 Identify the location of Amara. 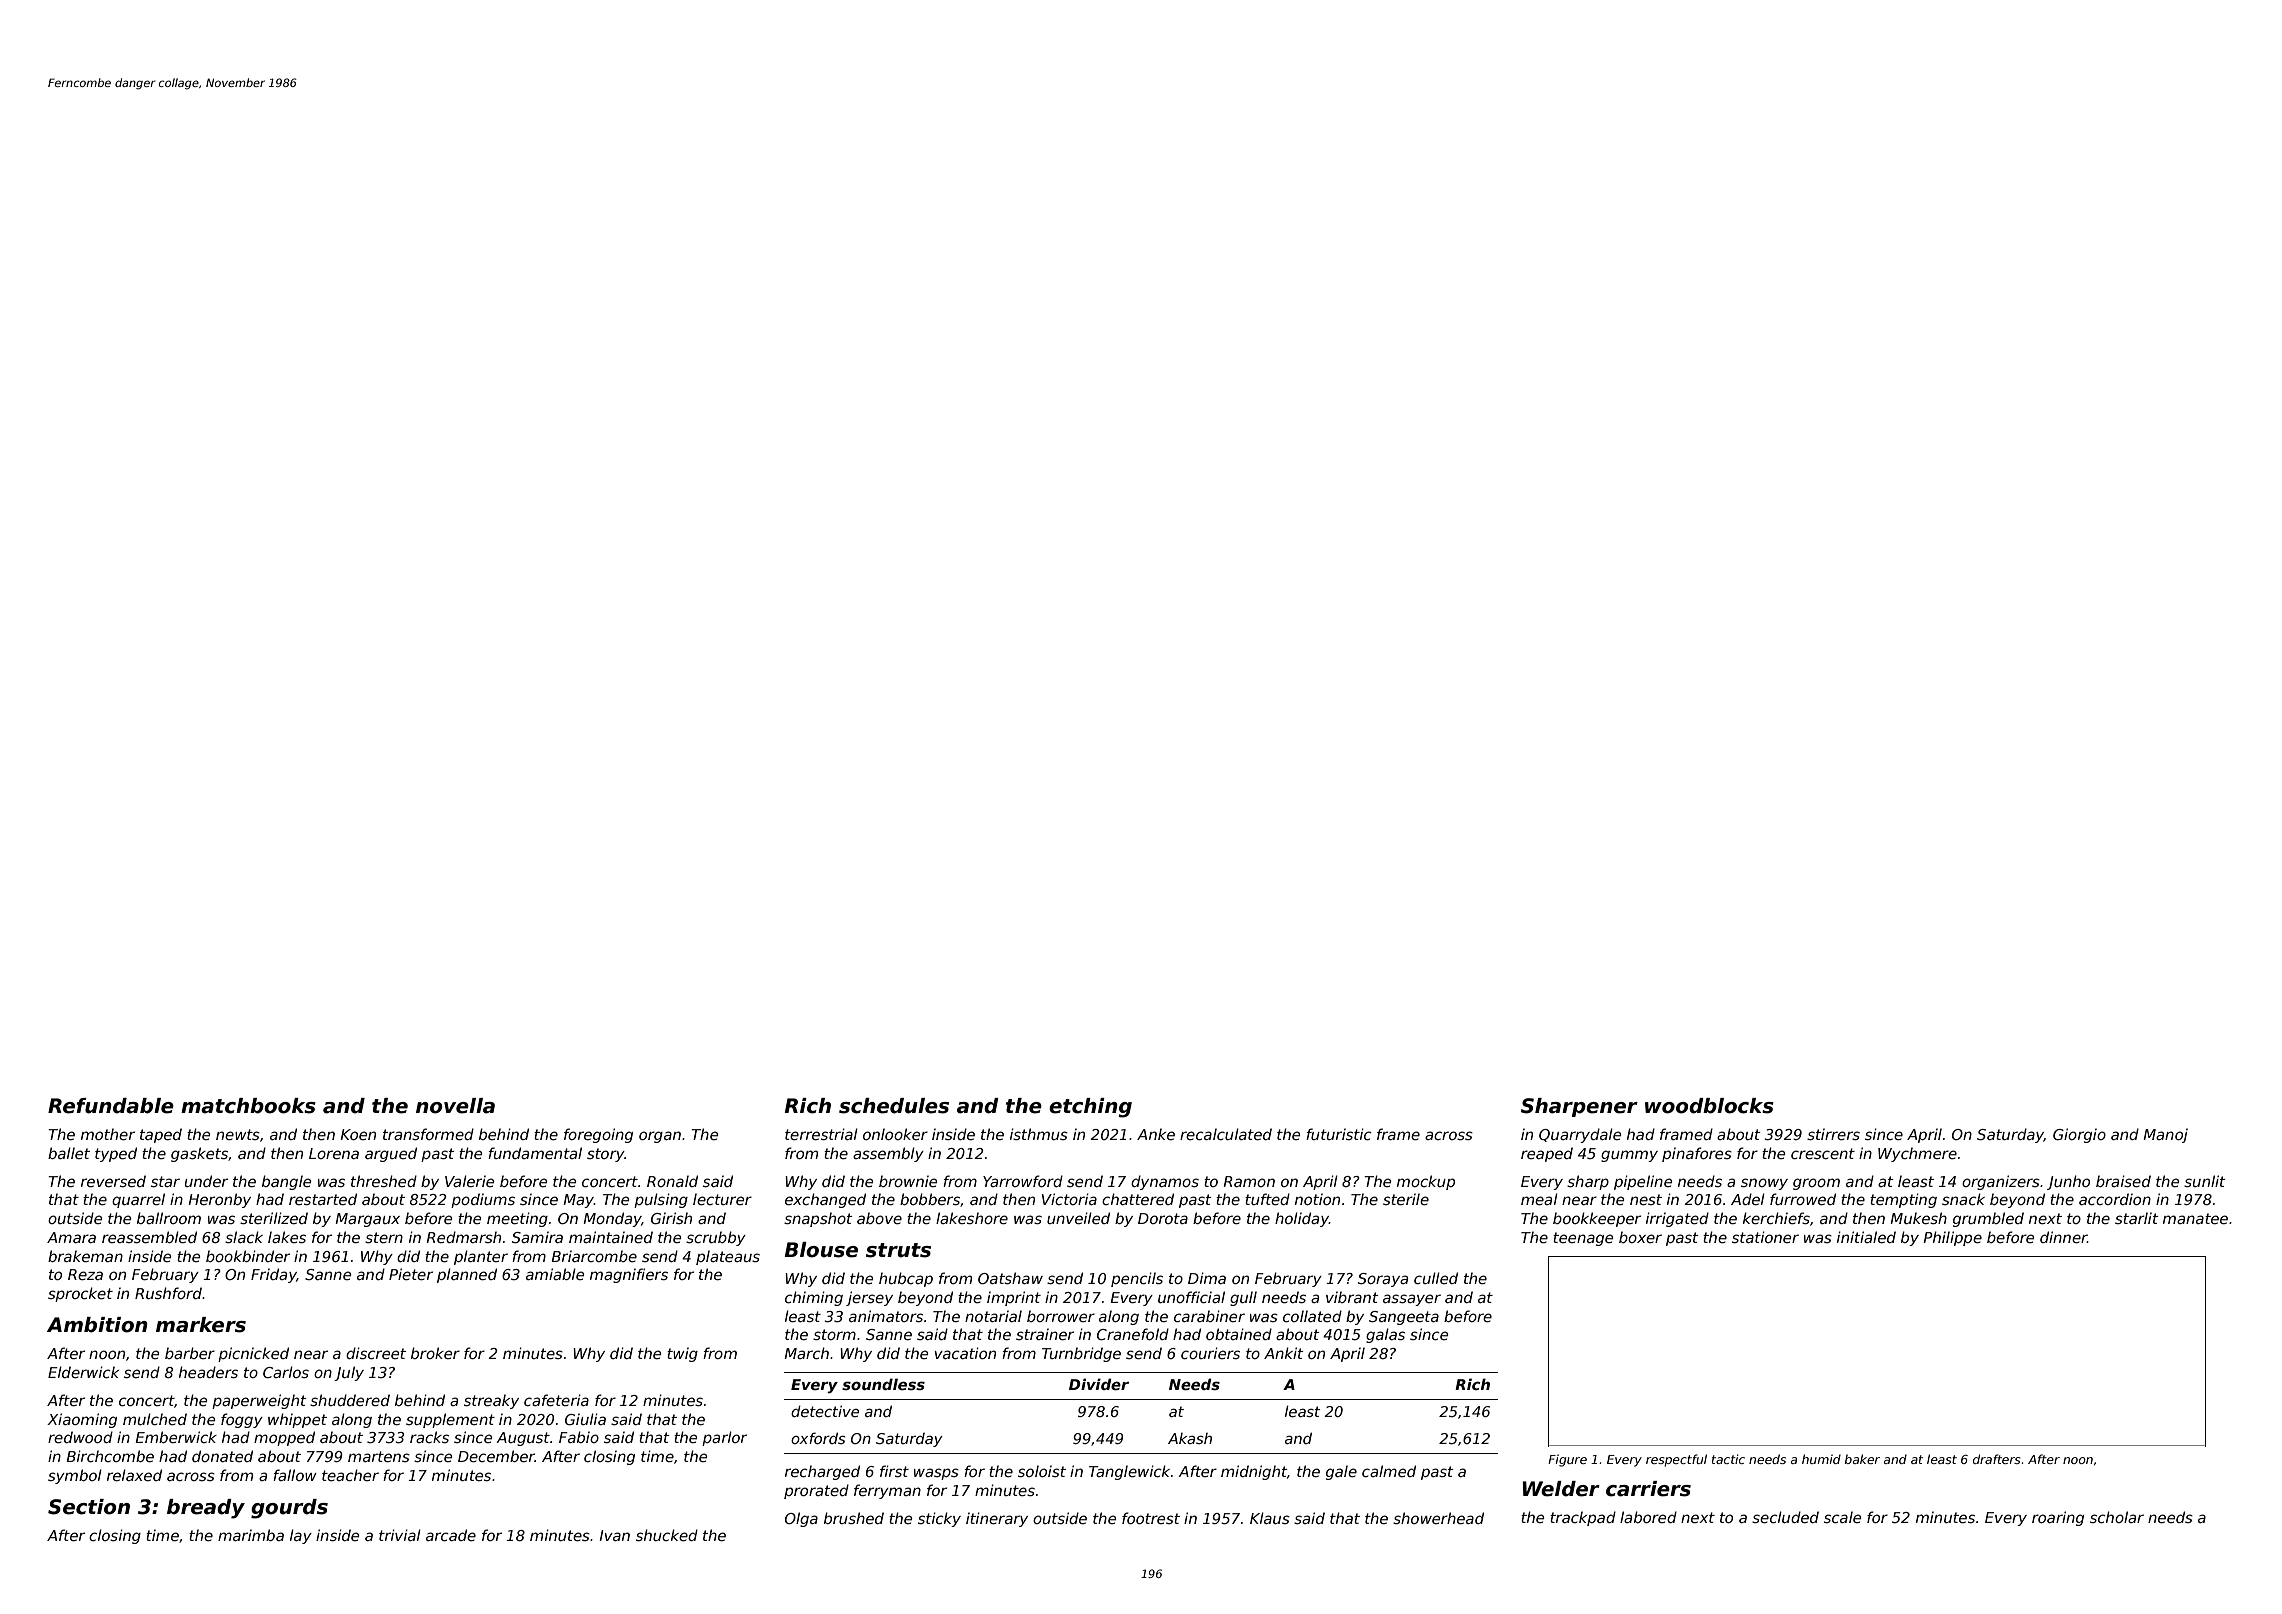
(71, 1237).
